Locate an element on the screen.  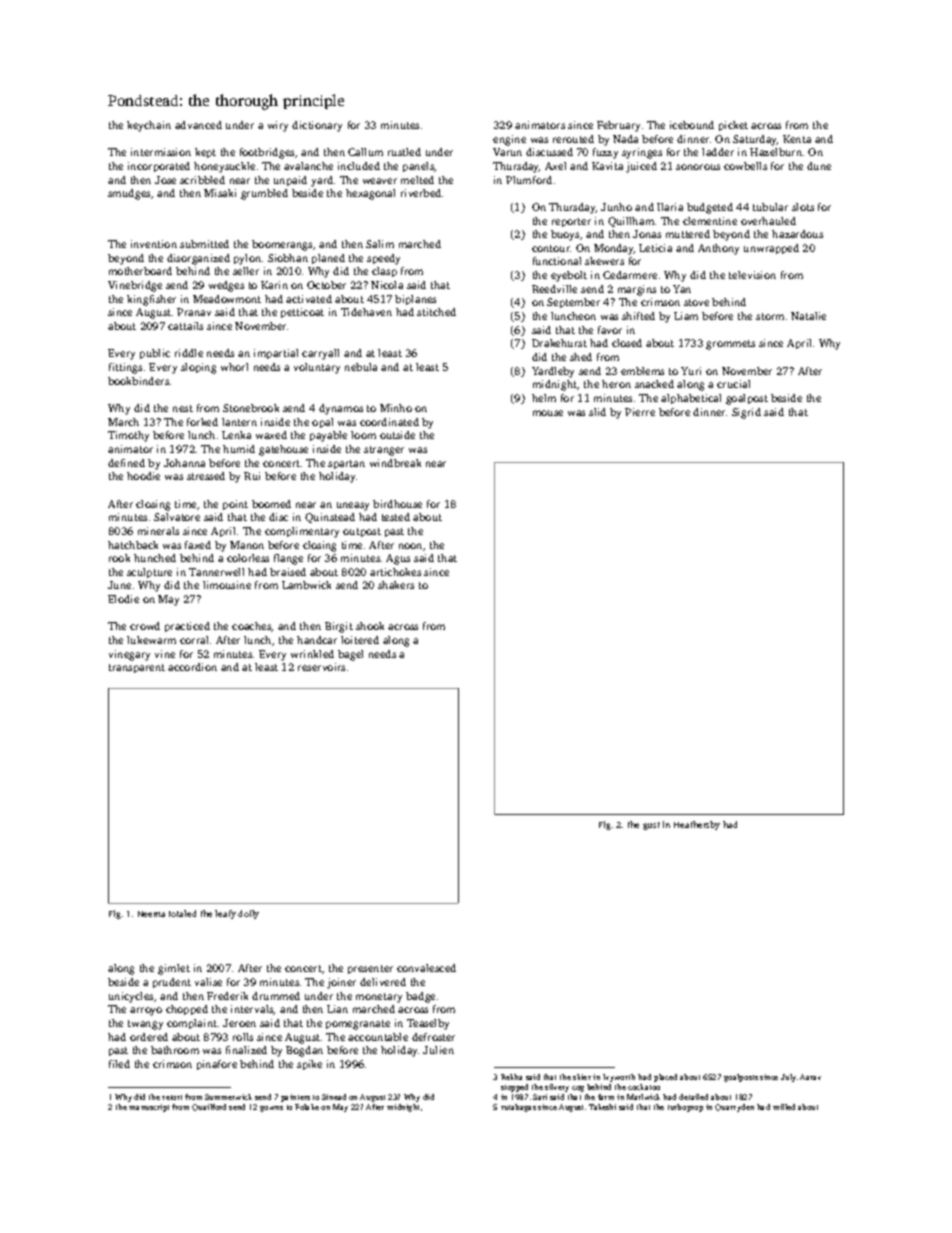
engine is located at coordinates (509, 140).
